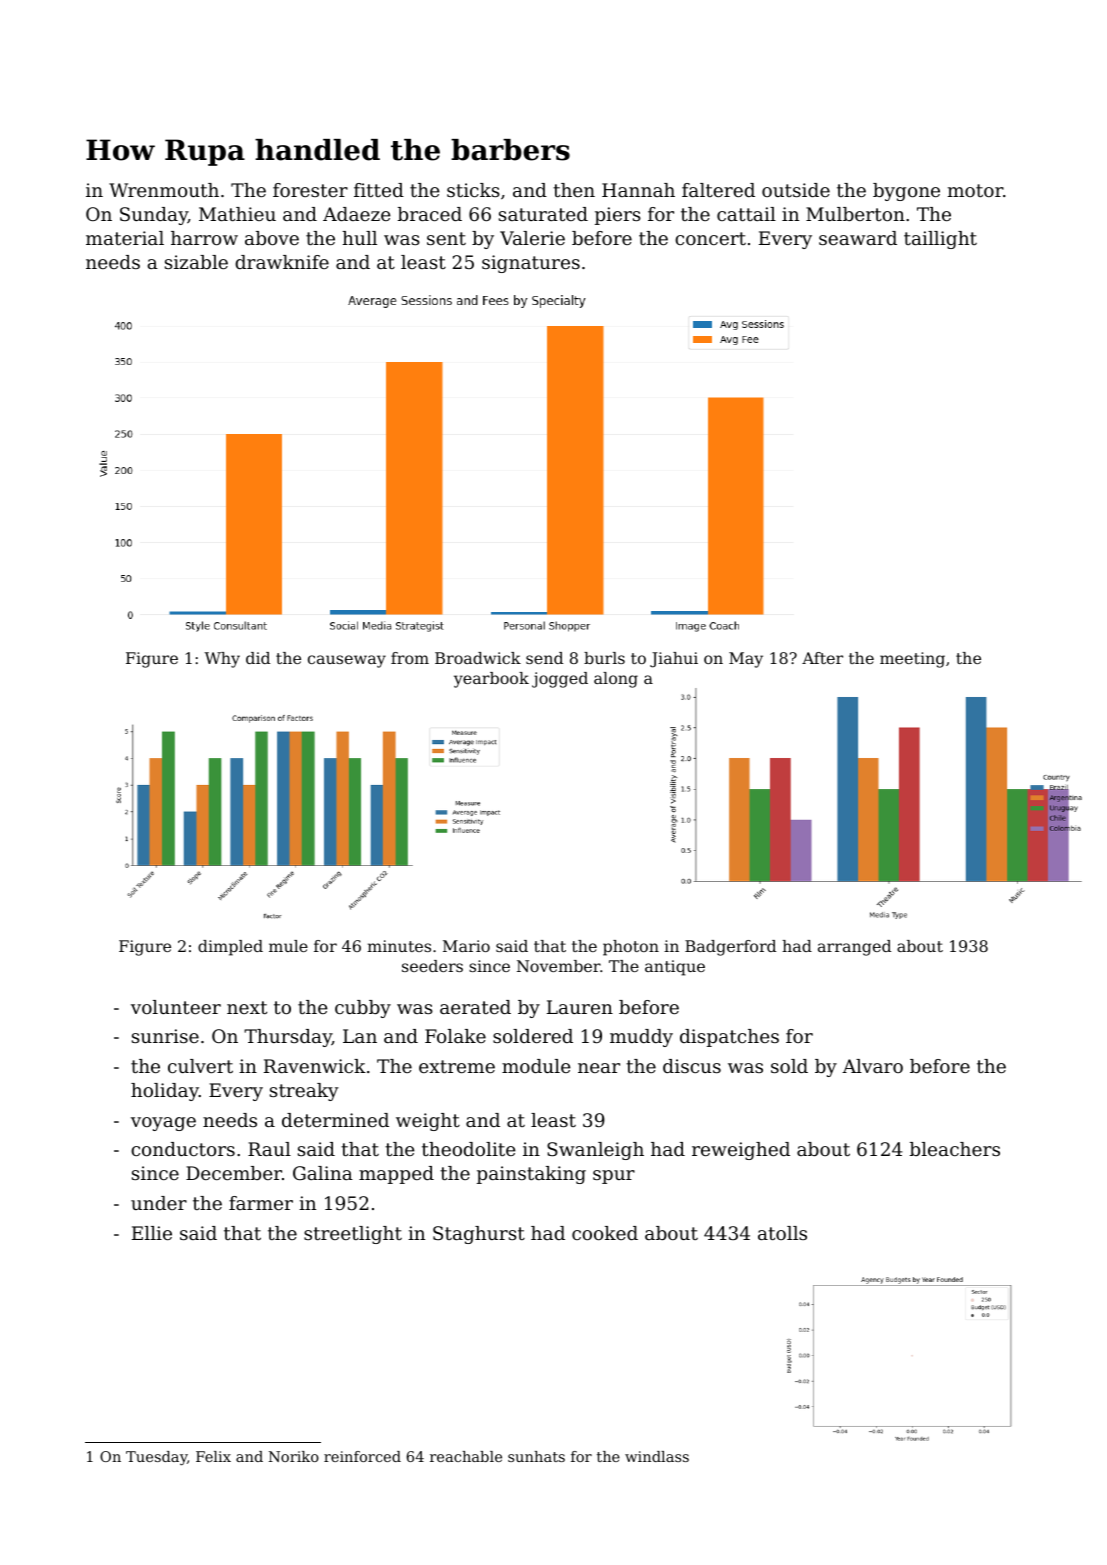 The image size is (1107, 1565). Describe the element at coordinates (457, 1066) in the document. I see `extreme` at that location.
